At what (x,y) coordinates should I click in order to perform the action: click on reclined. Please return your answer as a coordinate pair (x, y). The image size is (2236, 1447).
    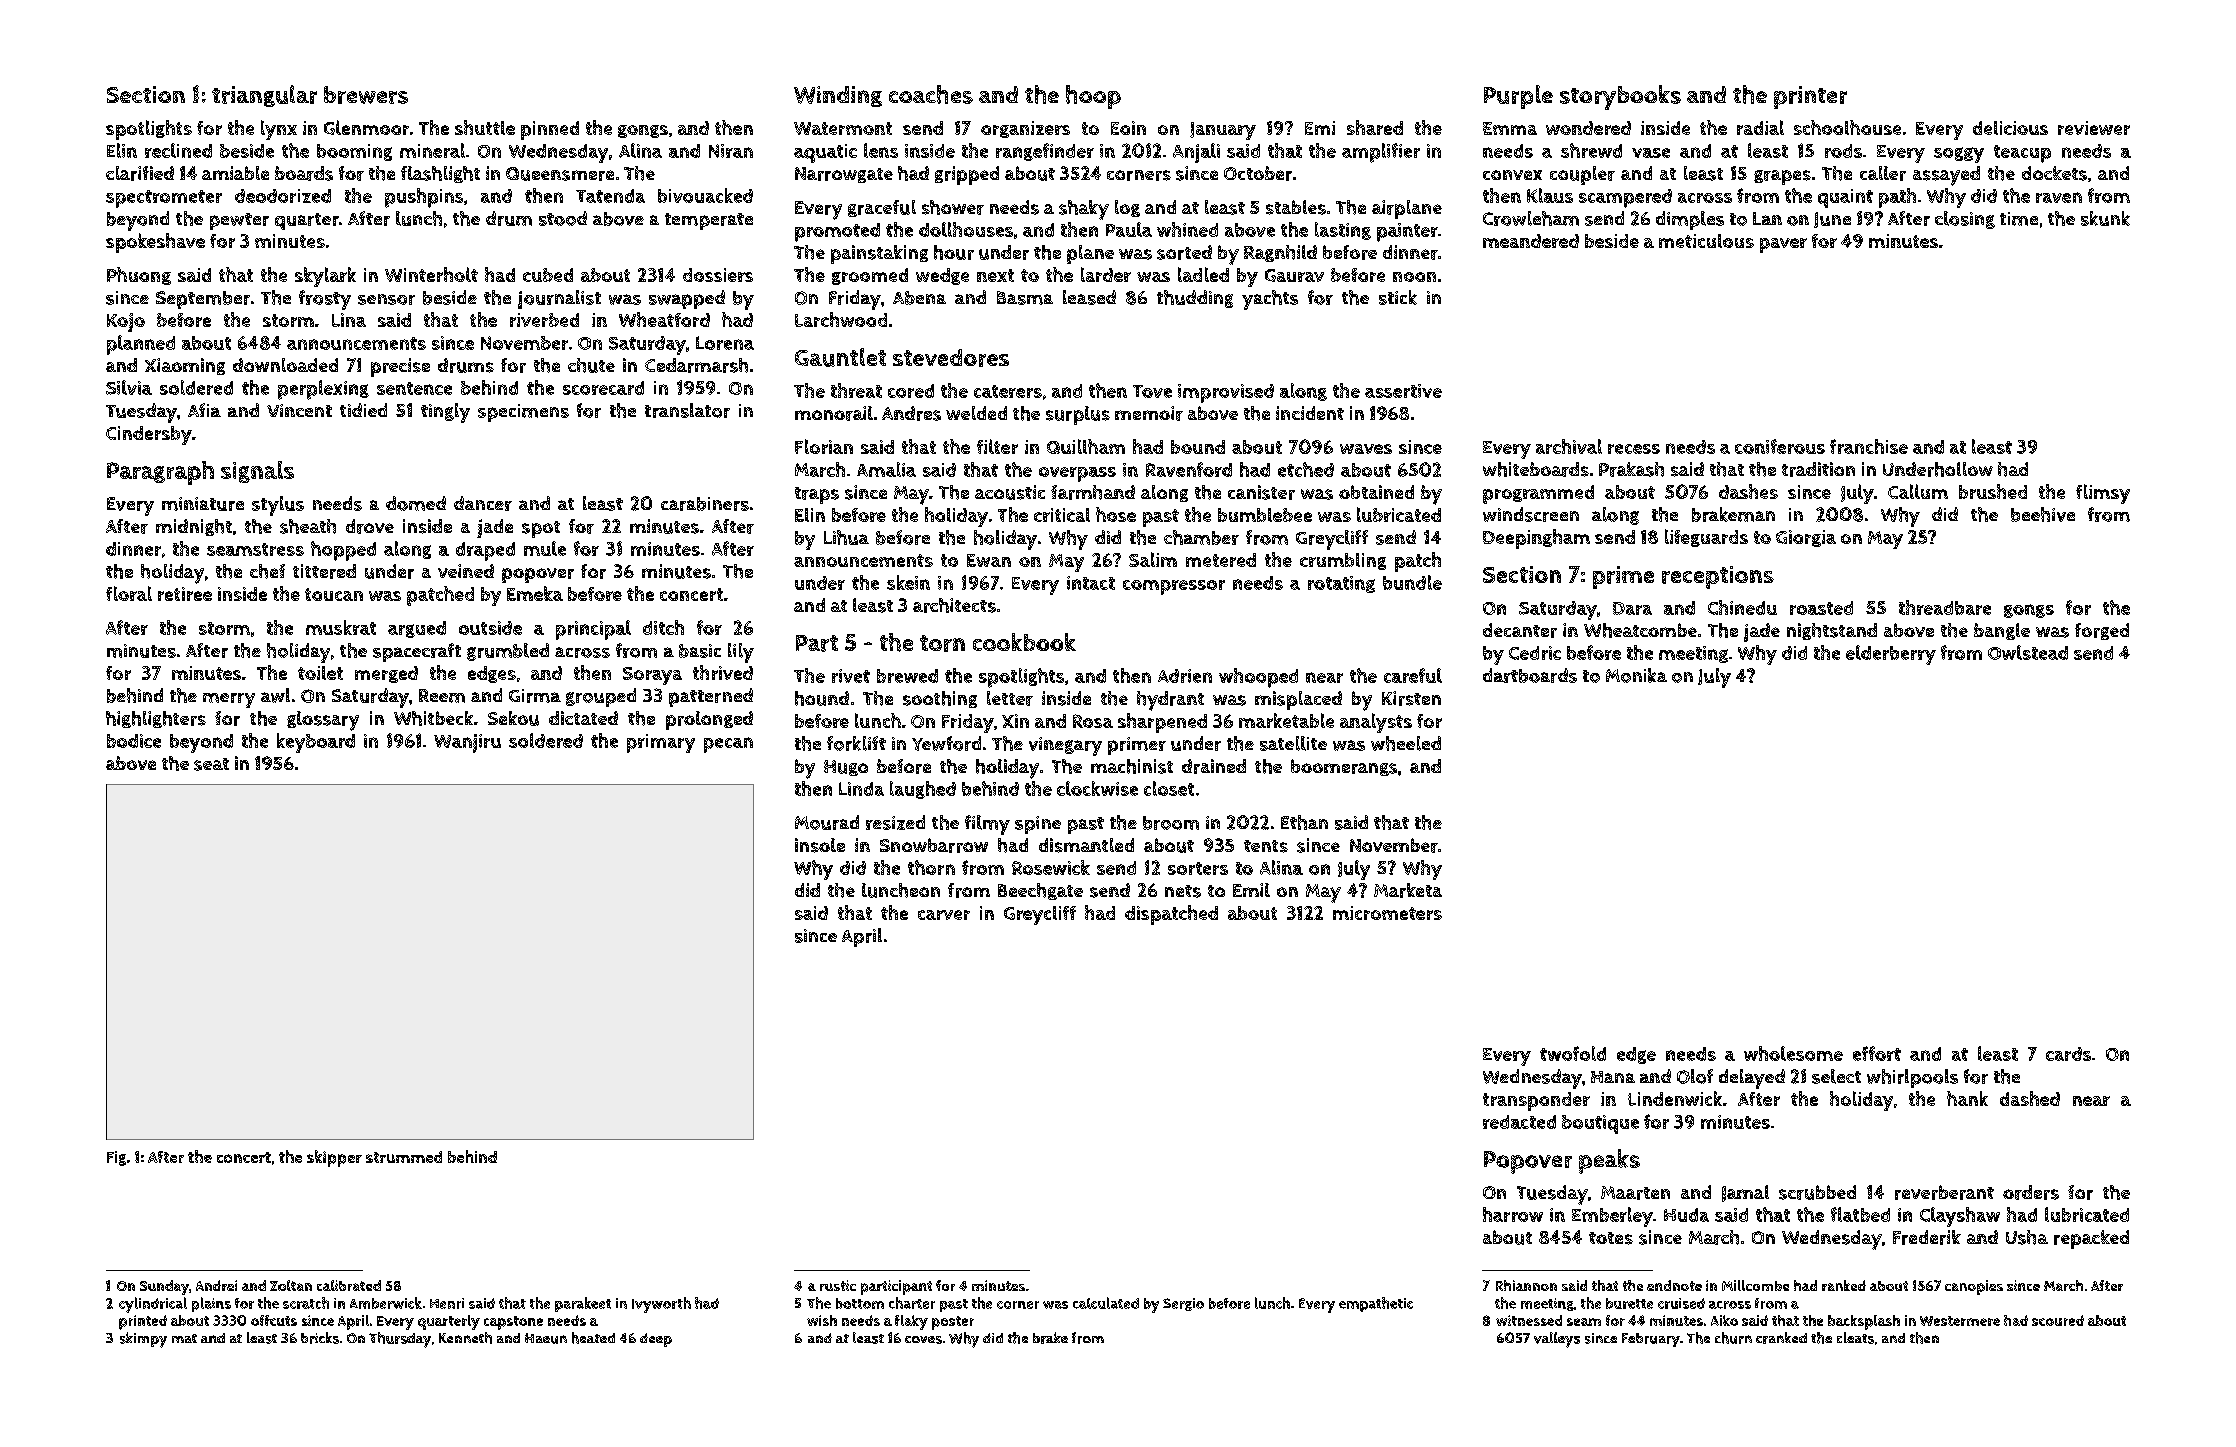
    Looking at the image, I should click on (178, 150).
